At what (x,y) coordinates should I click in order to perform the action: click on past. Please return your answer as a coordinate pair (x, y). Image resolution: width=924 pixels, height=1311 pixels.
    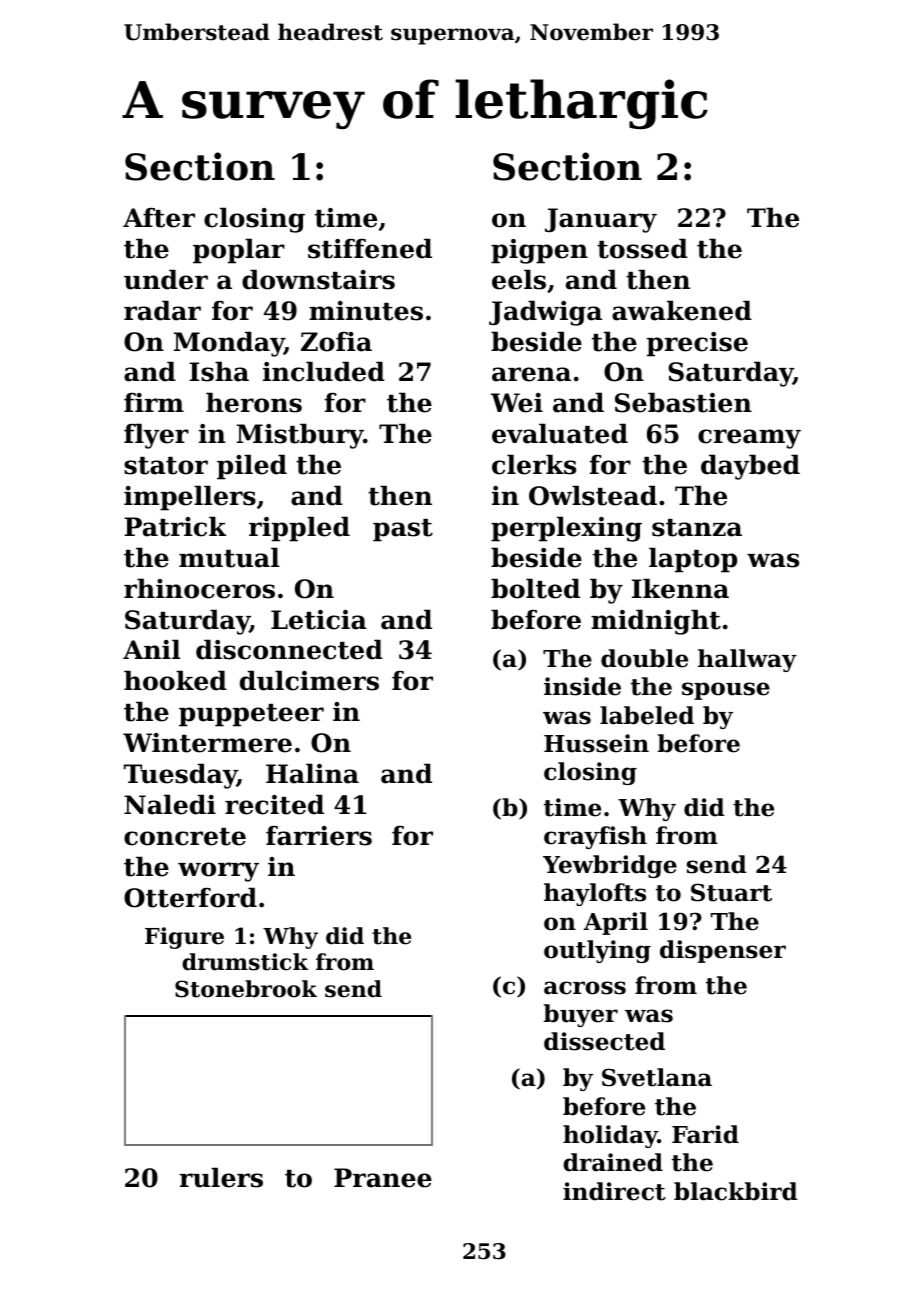
    Looking at the image, I should click on (403, 530).
